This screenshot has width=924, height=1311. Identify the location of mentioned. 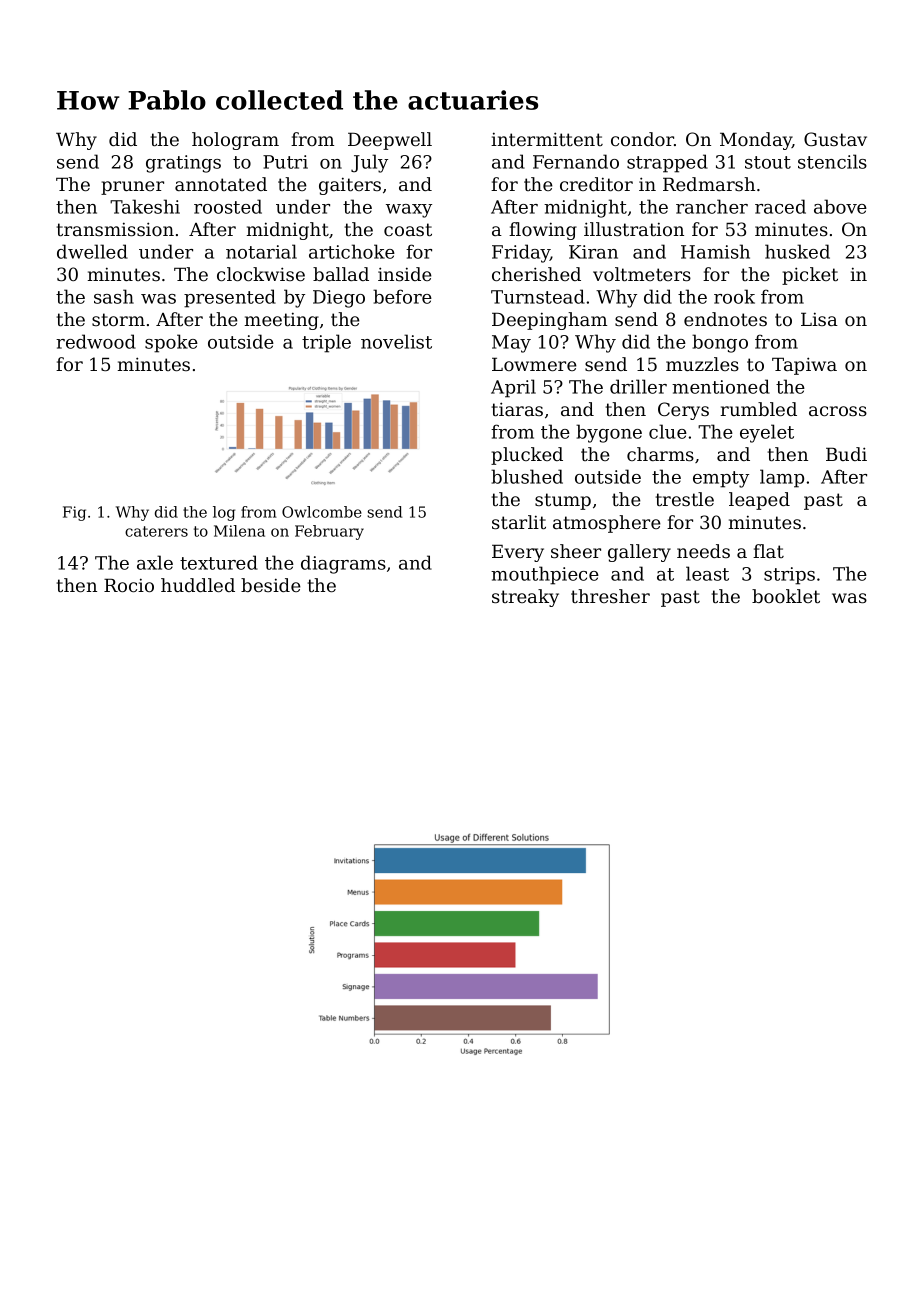
(721, 386).
